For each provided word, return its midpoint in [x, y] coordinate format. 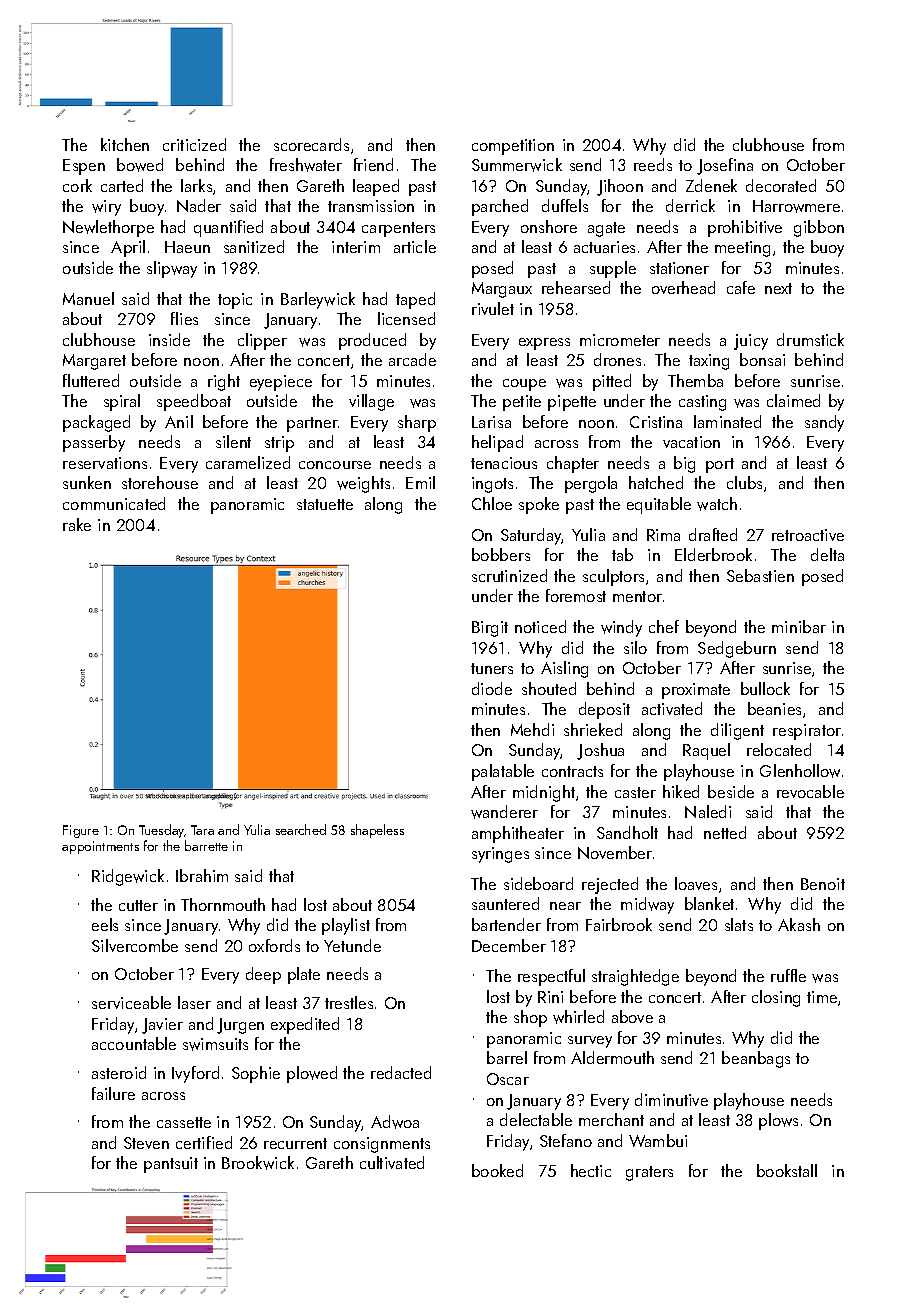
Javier [162, 1026]
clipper [262, 341]
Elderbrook [713, 554]
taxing [709, 362]
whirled [578, 1017]
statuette [325, 504]
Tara [202, 830]
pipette [572, 403]
